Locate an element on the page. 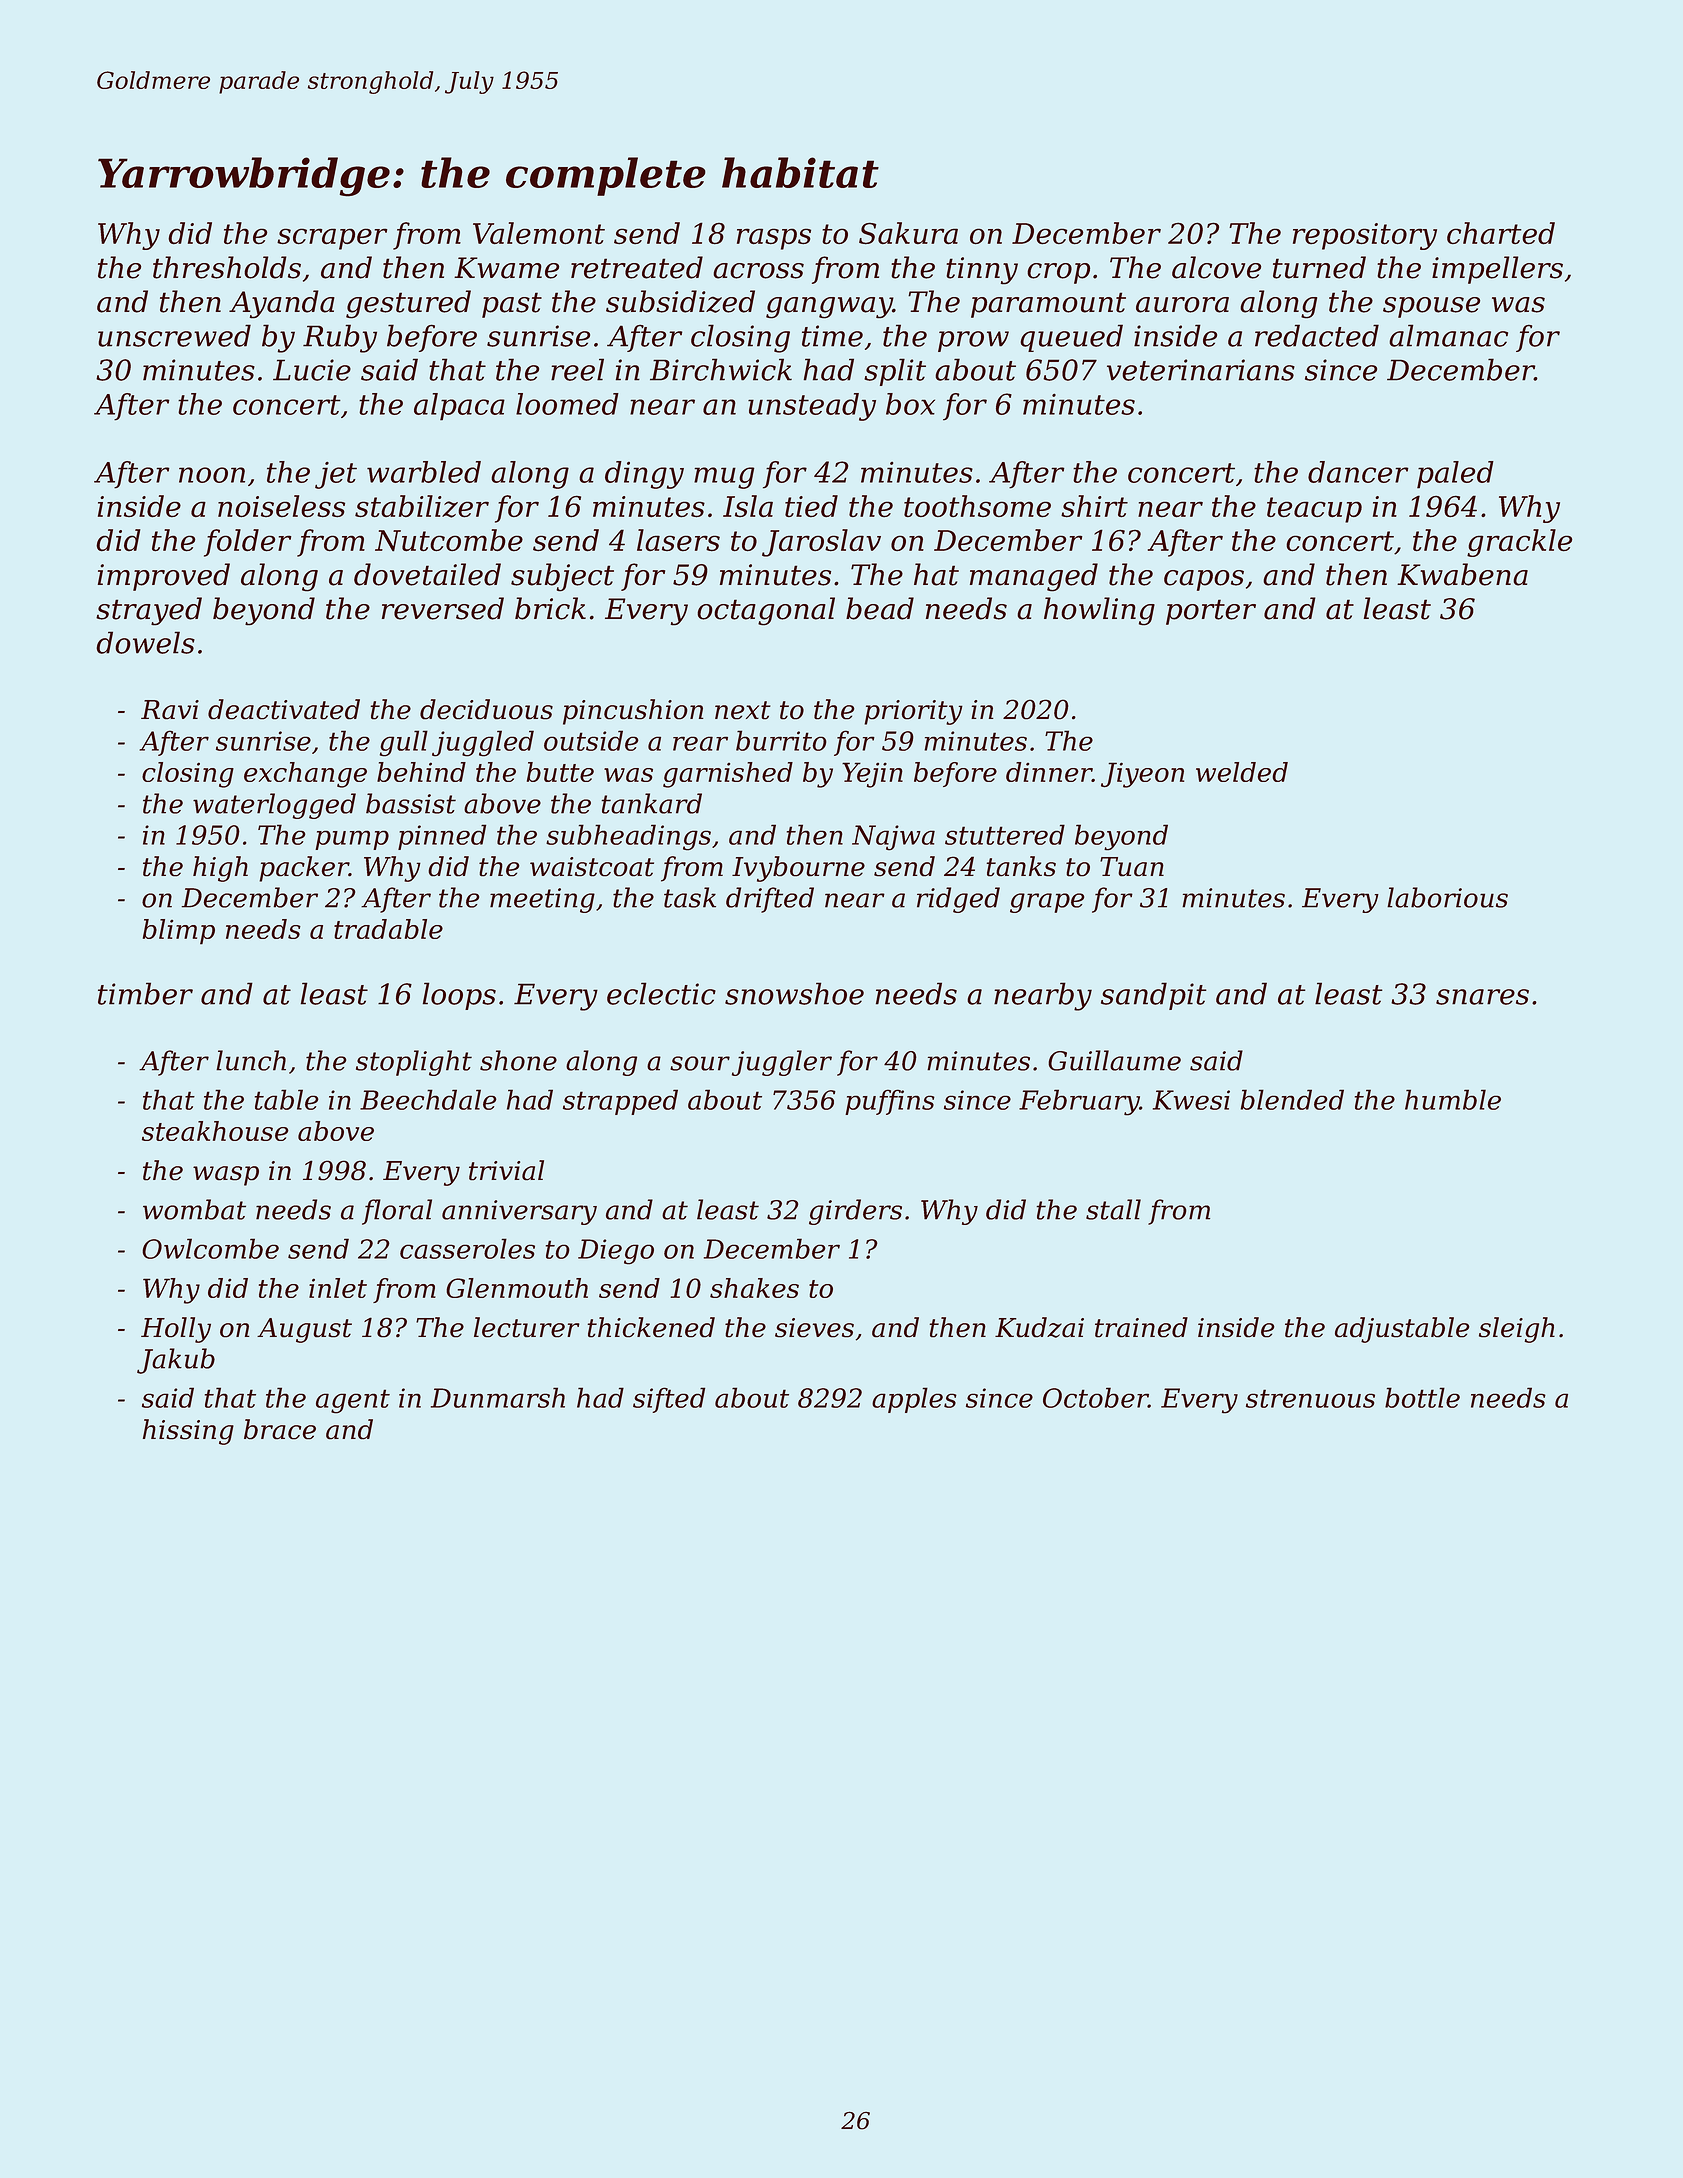  Tuan is located at coordinates (1132, 867).
